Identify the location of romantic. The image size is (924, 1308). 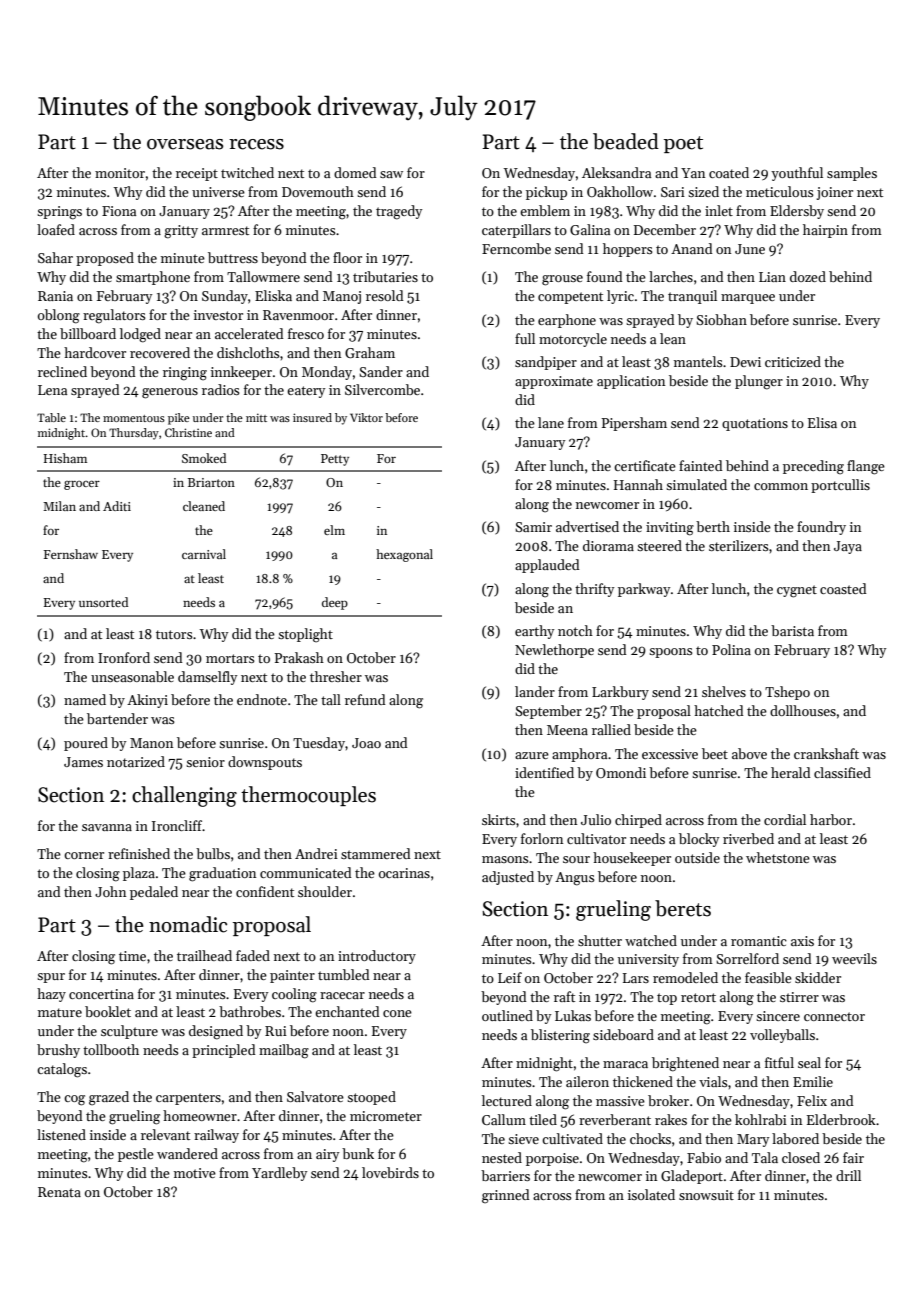
(759, 941).
